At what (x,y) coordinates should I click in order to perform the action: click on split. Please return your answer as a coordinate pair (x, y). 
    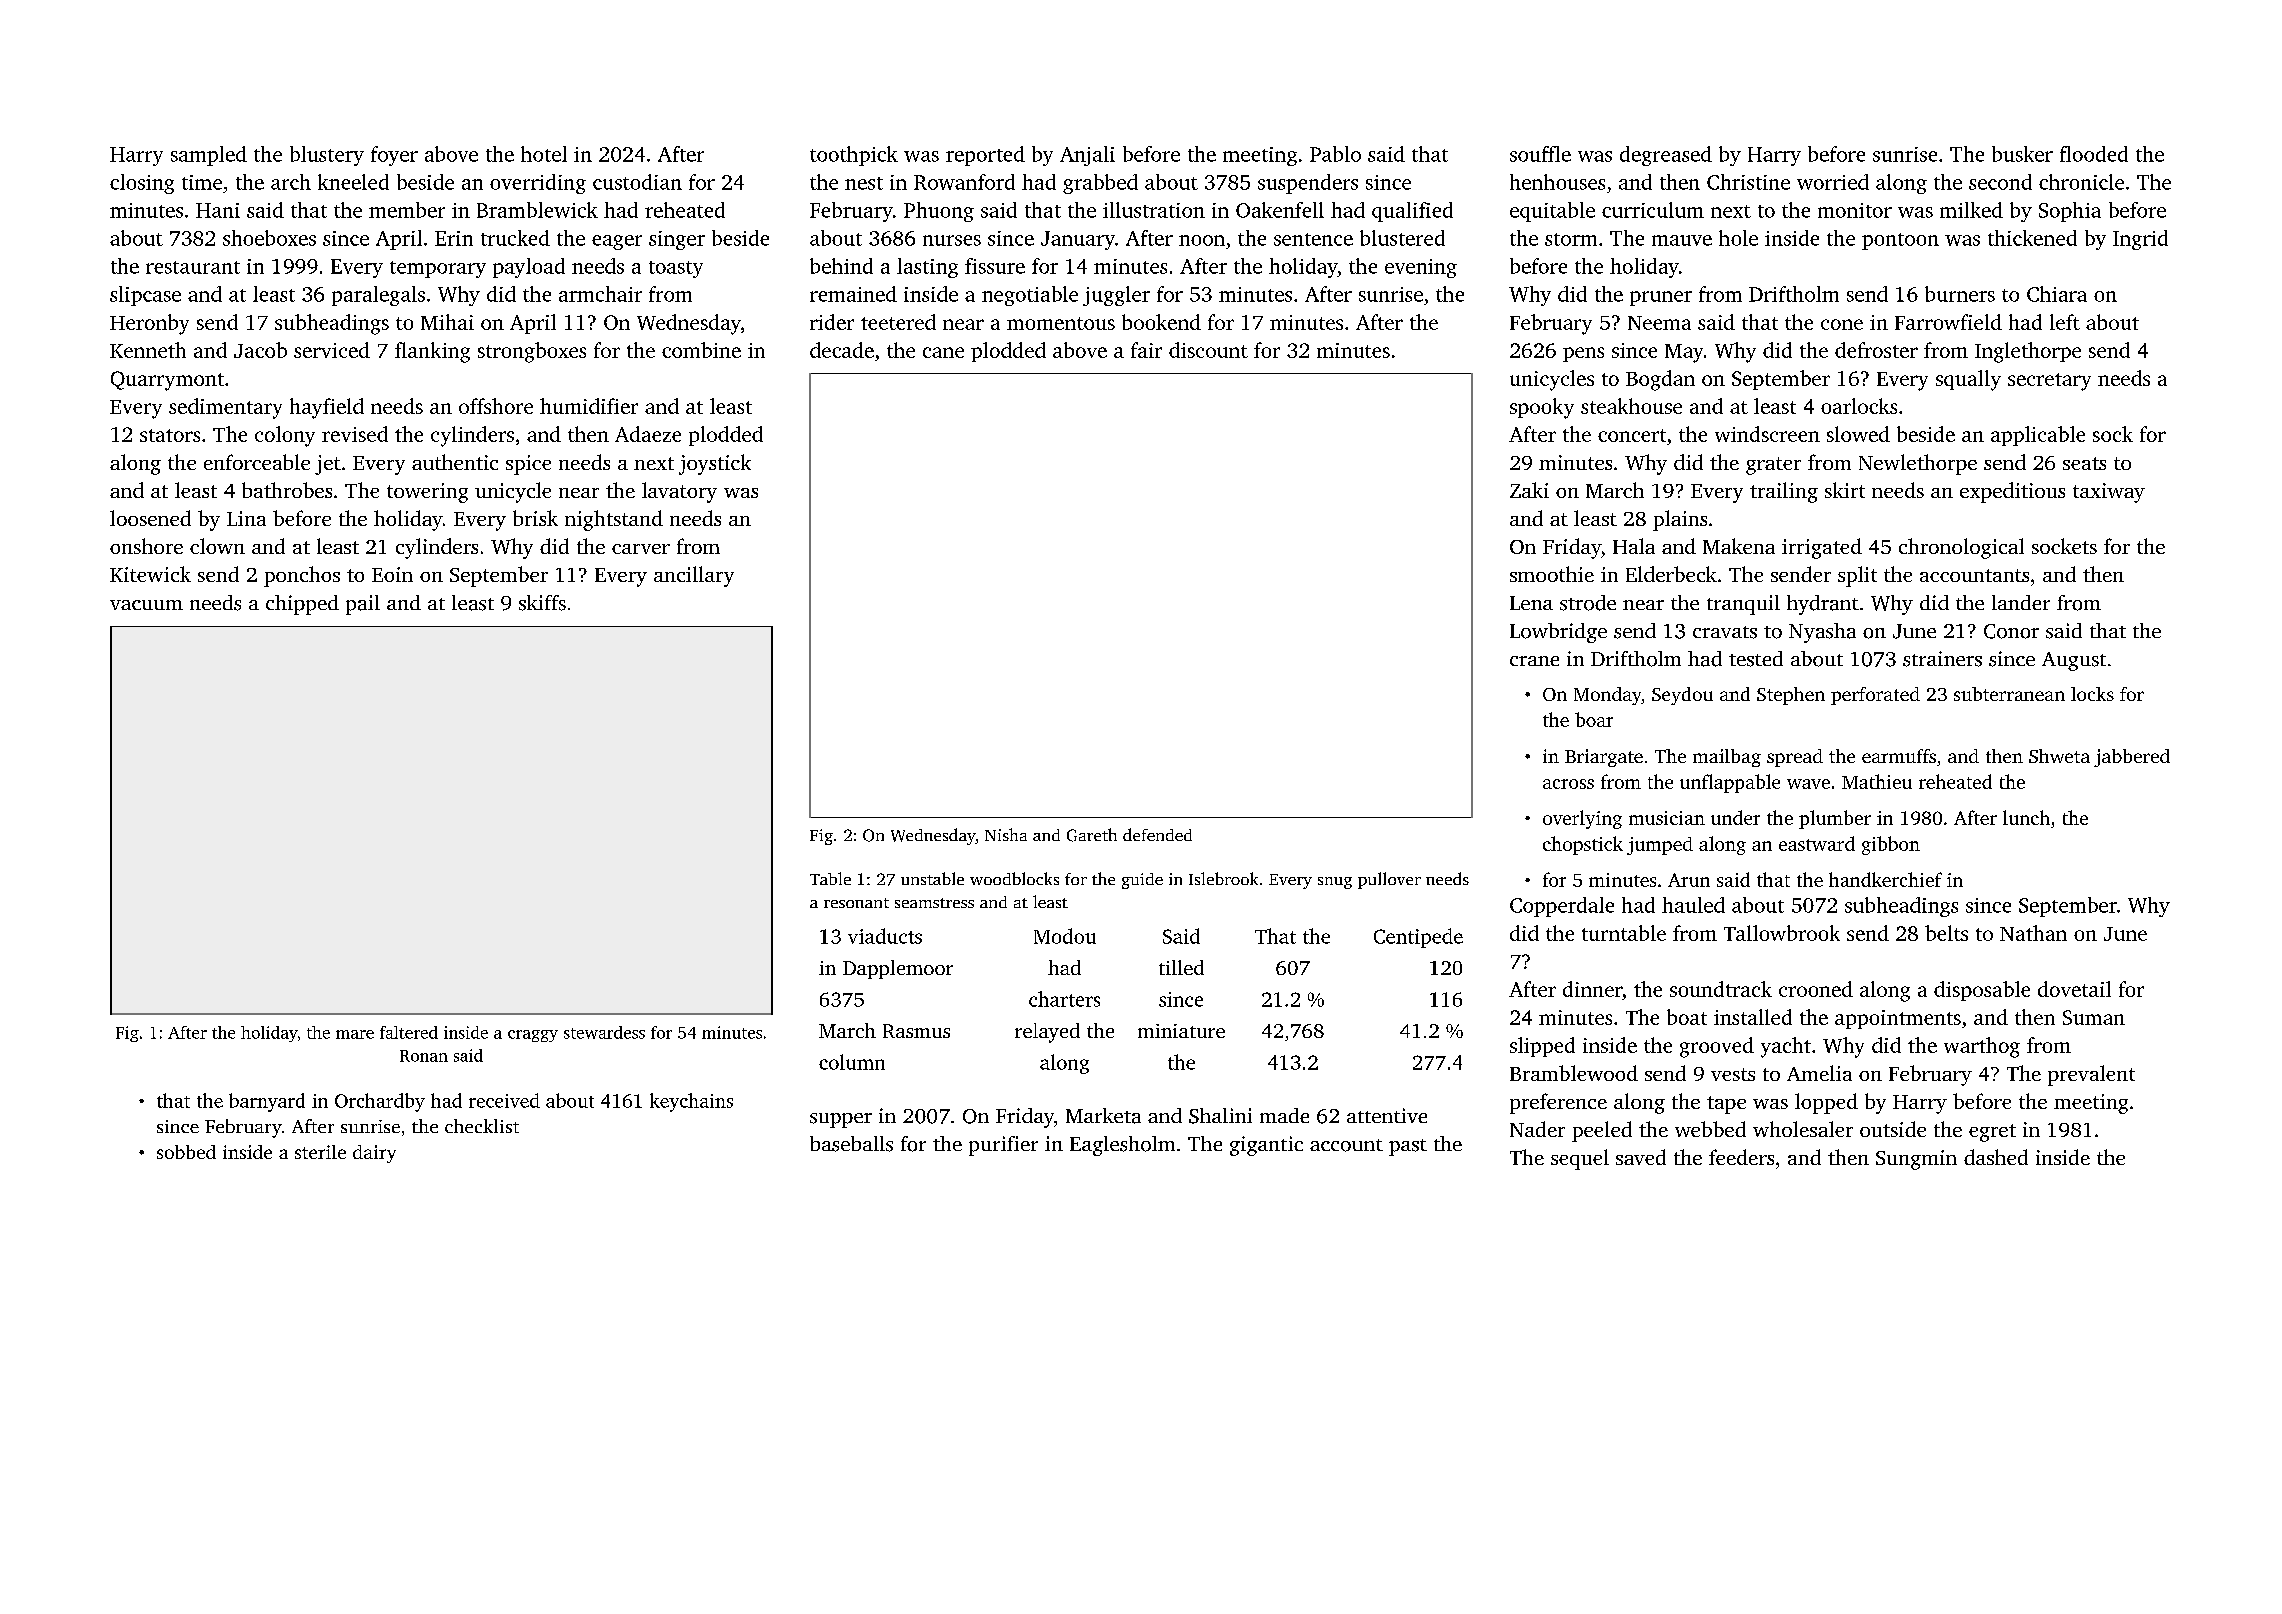
    Looking at the image, I should click on (1857, 576).
